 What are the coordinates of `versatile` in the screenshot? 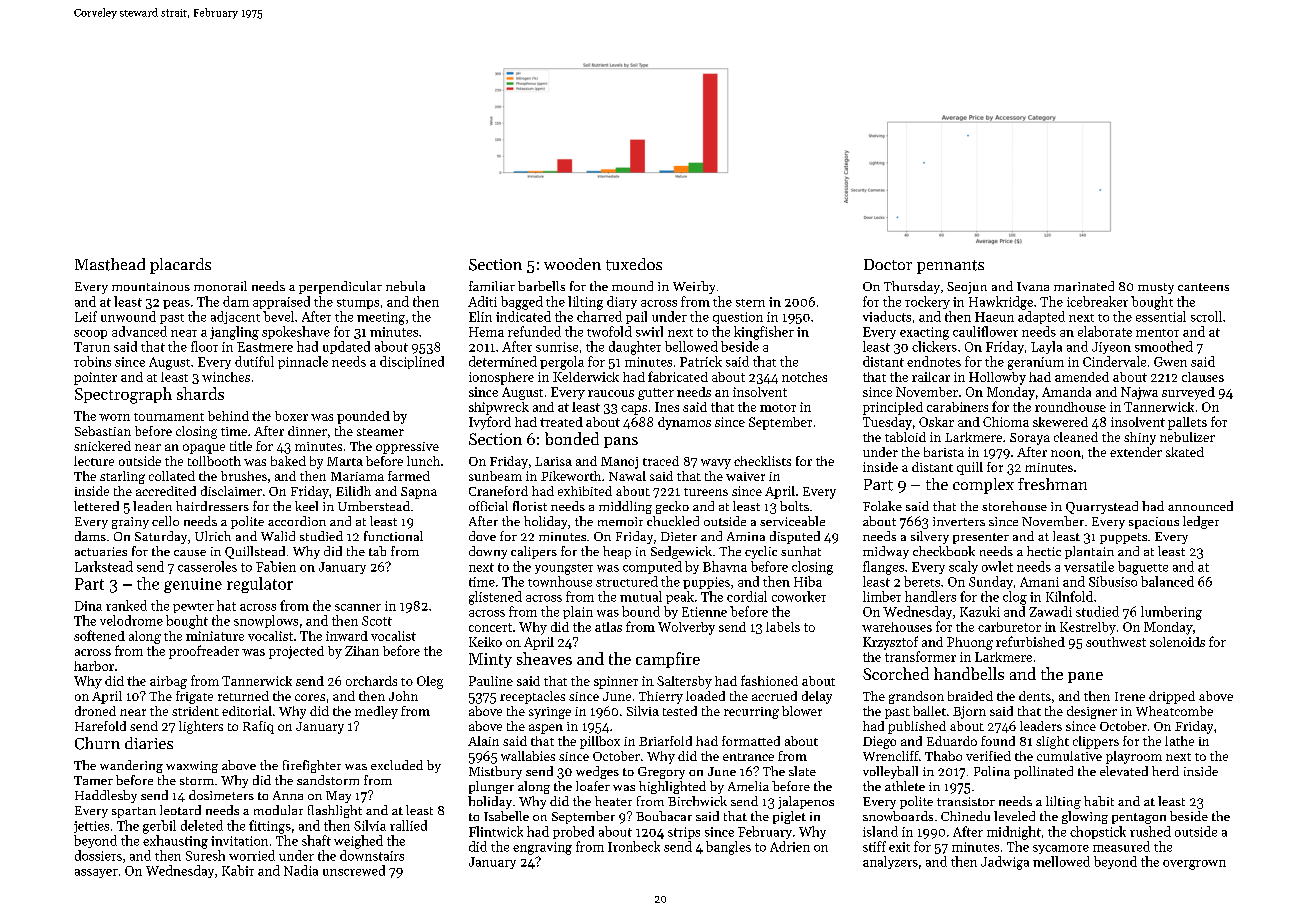 It's located at (1089, 566).
